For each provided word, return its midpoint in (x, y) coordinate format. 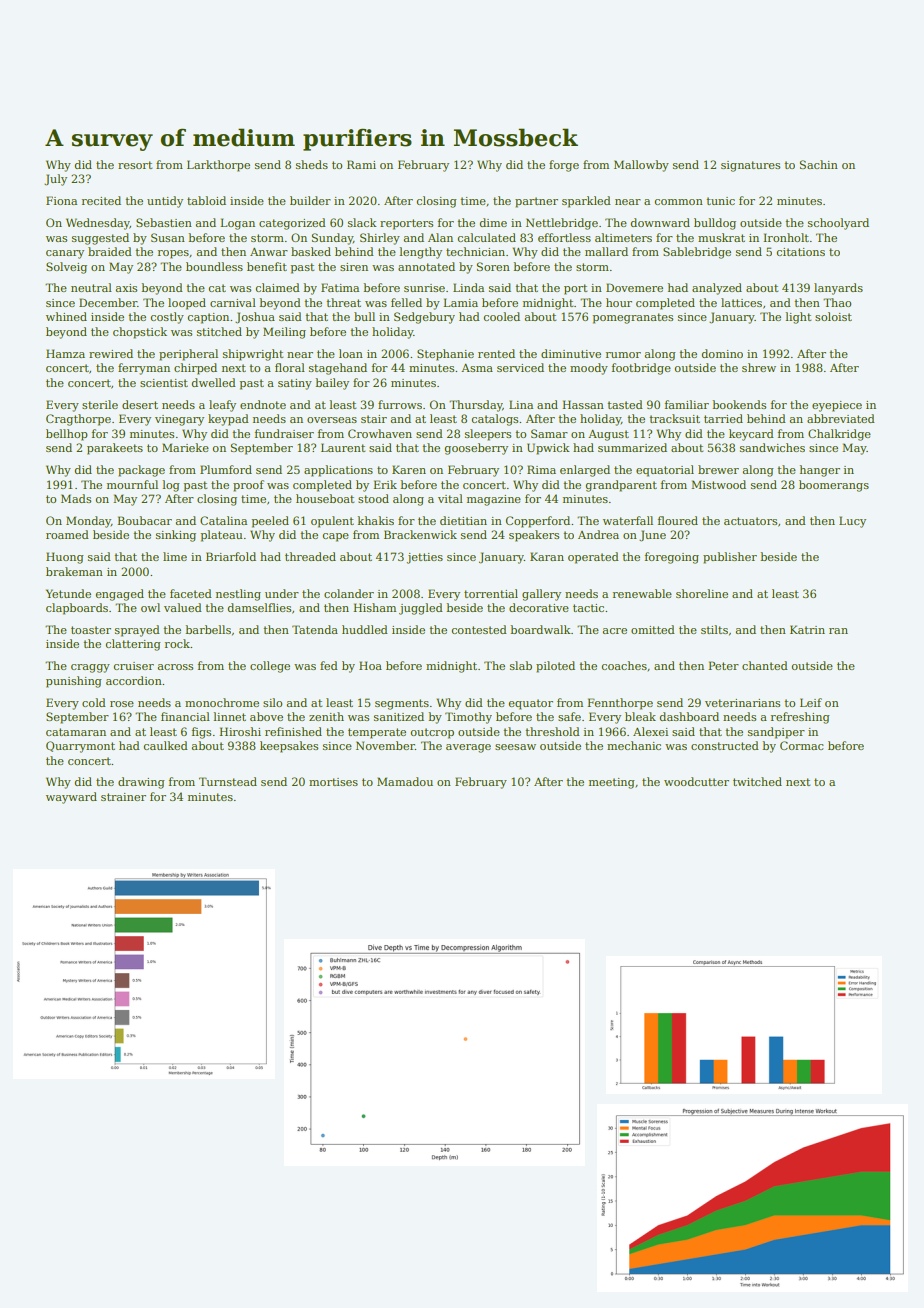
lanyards (838, 289)
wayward (71, 798)
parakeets (115, 449)
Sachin (819, 164)
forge (564, 166)
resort (135, 165)
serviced (520, 367)
